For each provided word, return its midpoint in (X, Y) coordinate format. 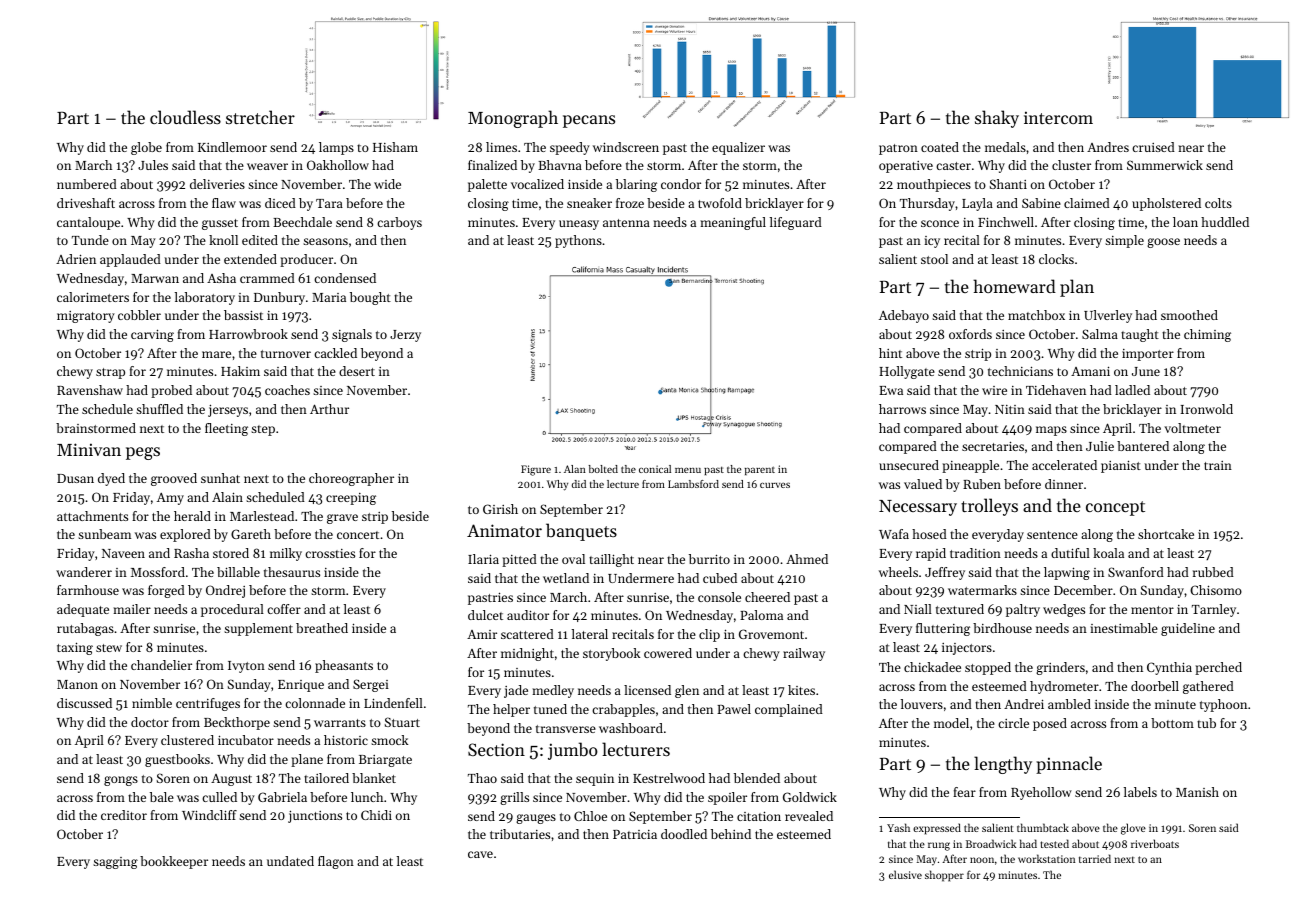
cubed (720, 578)
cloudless (185, 117)
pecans (589, 121)
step (263, 430)
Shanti (1008, 184)
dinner (1064, 484)
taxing (75, 648)
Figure (536, 470)
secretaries (993, 446)
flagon (336, 862)
